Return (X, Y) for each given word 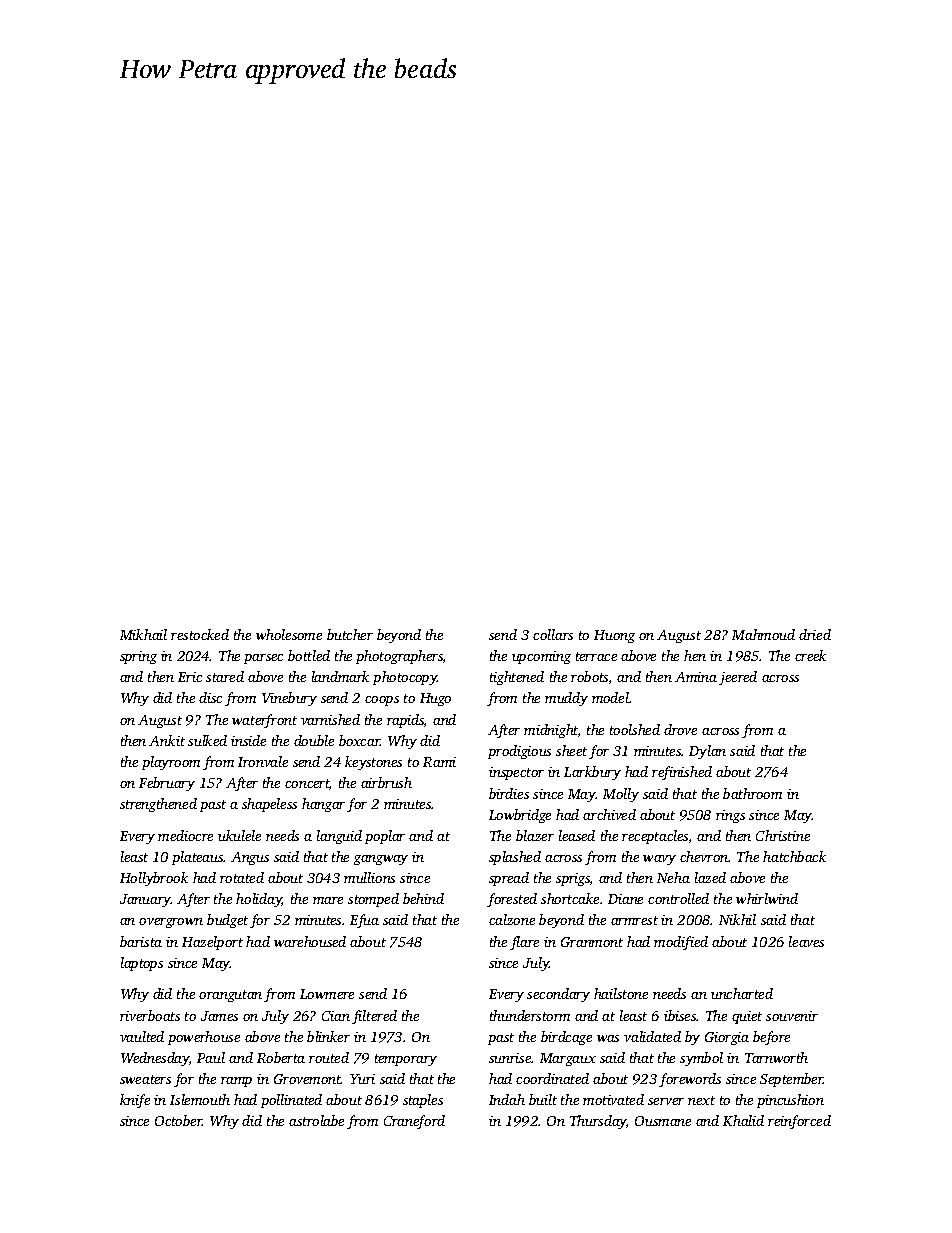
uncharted (742, 993)
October (178, 1120)
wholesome (289, 634)
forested (512, 900)
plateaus (198, 858)
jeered (738, 678)
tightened (517, 678)
